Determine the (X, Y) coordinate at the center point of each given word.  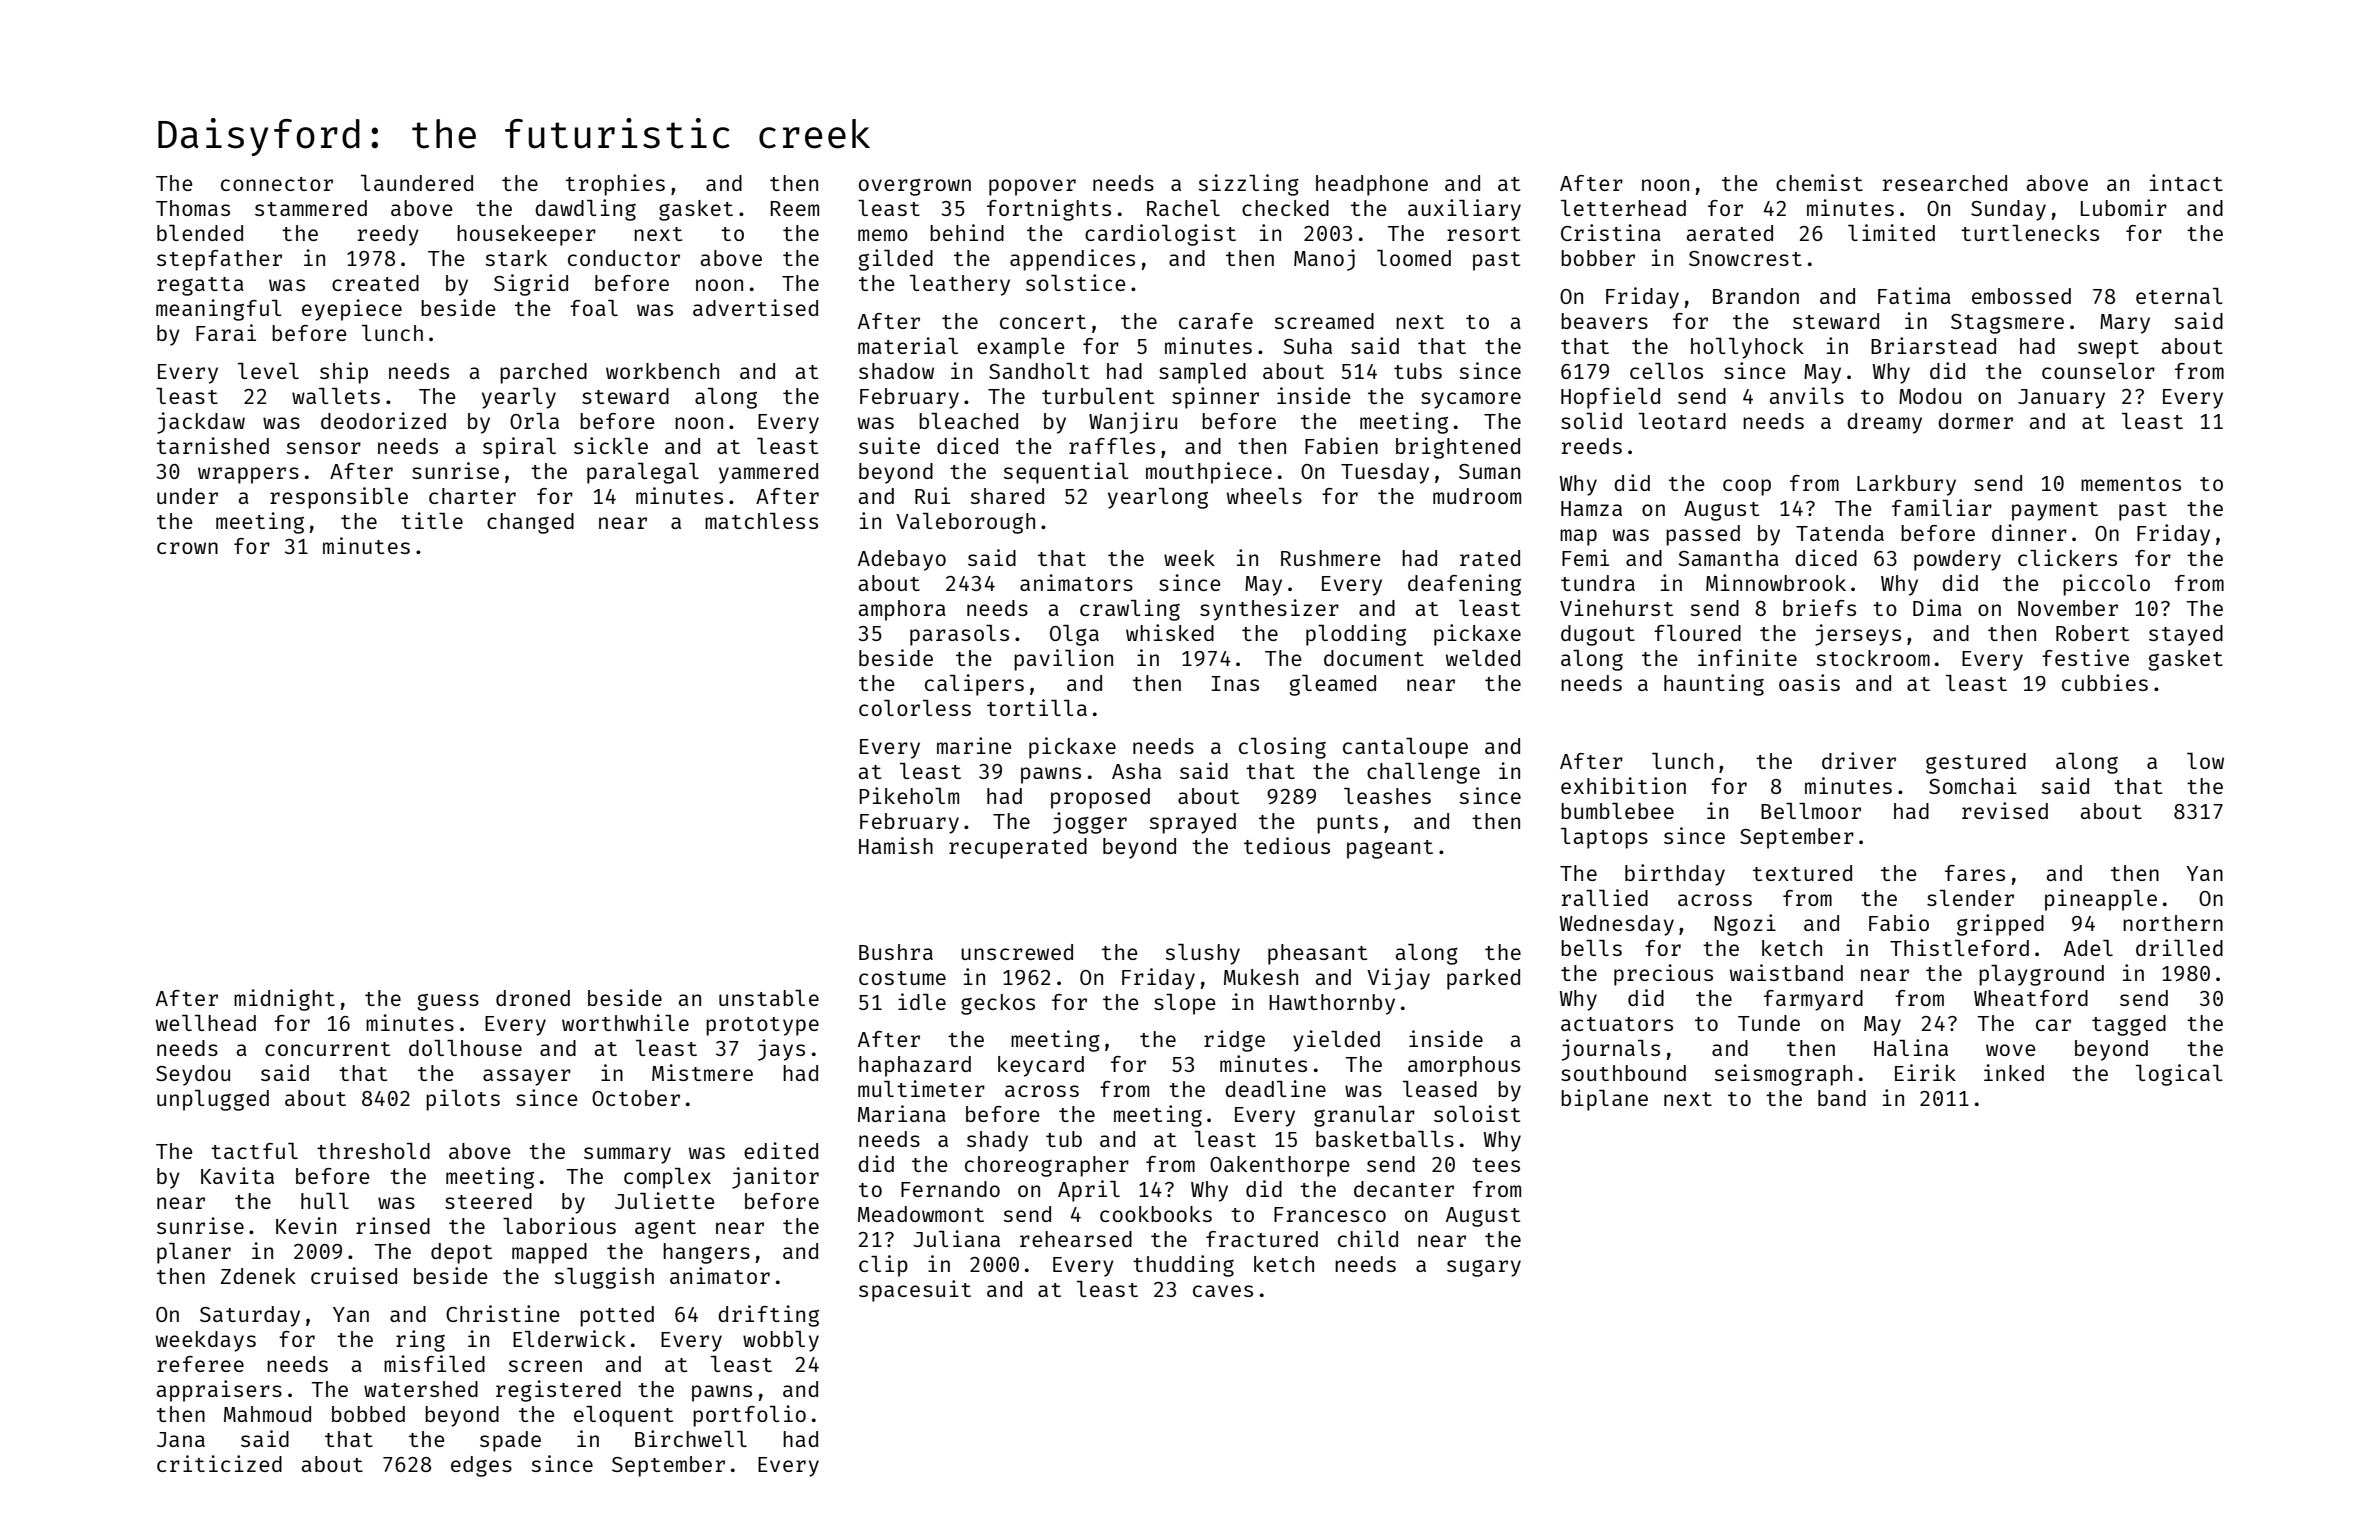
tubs (1418, 371)
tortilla (1037, 707)
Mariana (902, 1113)
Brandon (1756, 296)
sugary (1484, 1268)
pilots (463, 1100)
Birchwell (691, 1438)
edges (481, 1466)
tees (1496, 1165)
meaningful (219, 310)
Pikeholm (909, 795)
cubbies (2105, 682)
